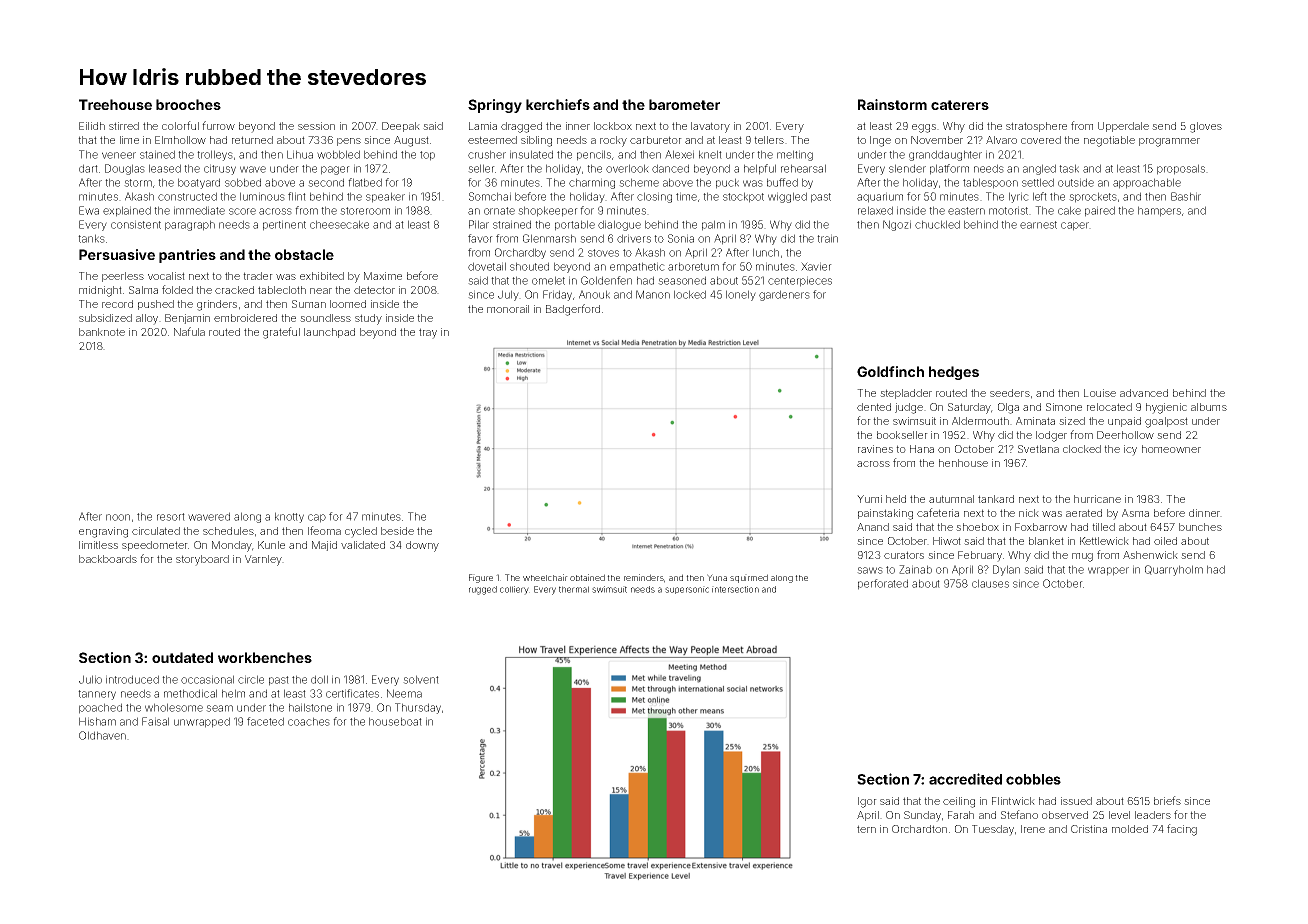 The image size is (1308, 924). I want to click on Oldhaven, so click(102, 735).
